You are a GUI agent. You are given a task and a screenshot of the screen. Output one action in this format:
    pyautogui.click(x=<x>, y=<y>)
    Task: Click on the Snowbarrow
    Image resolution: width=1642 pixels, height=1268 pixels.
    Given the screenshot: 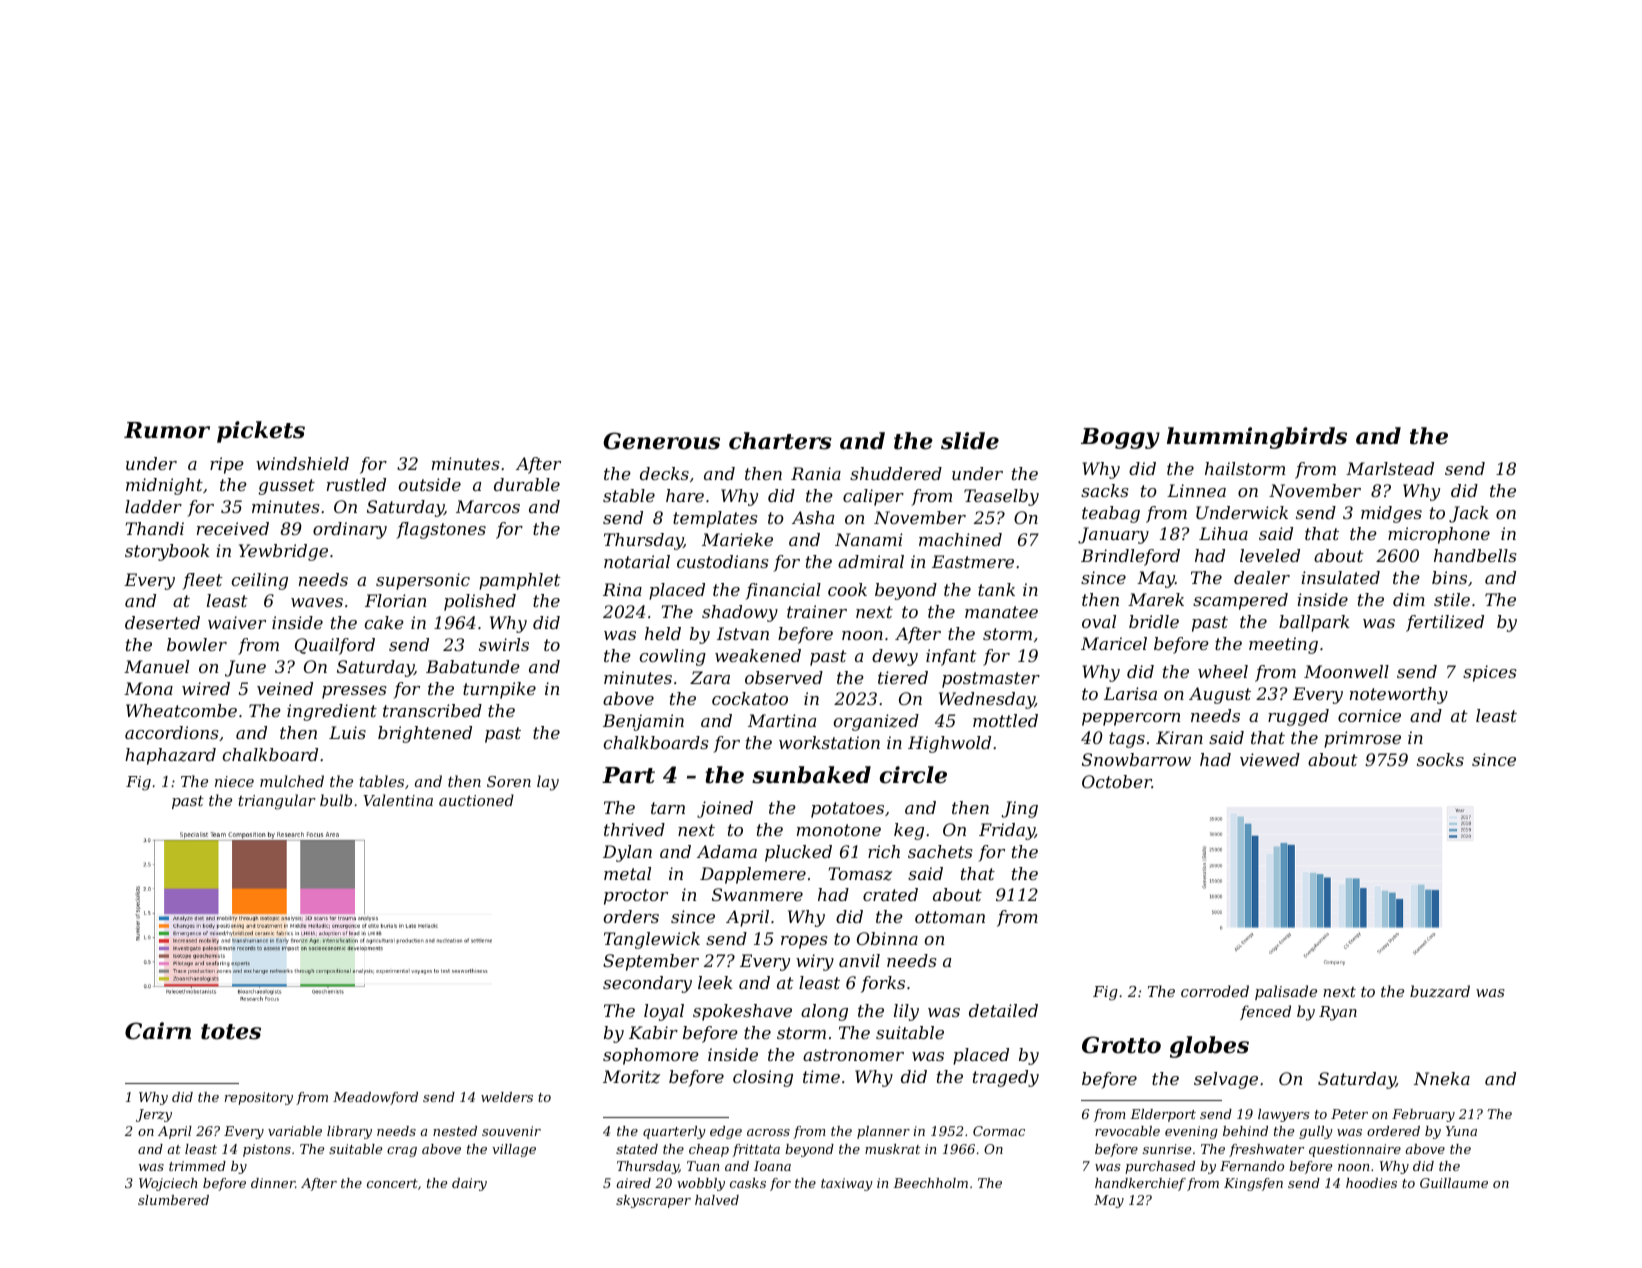 What is the action you would take?
    pyautogui.click(x=1136, y=759)
